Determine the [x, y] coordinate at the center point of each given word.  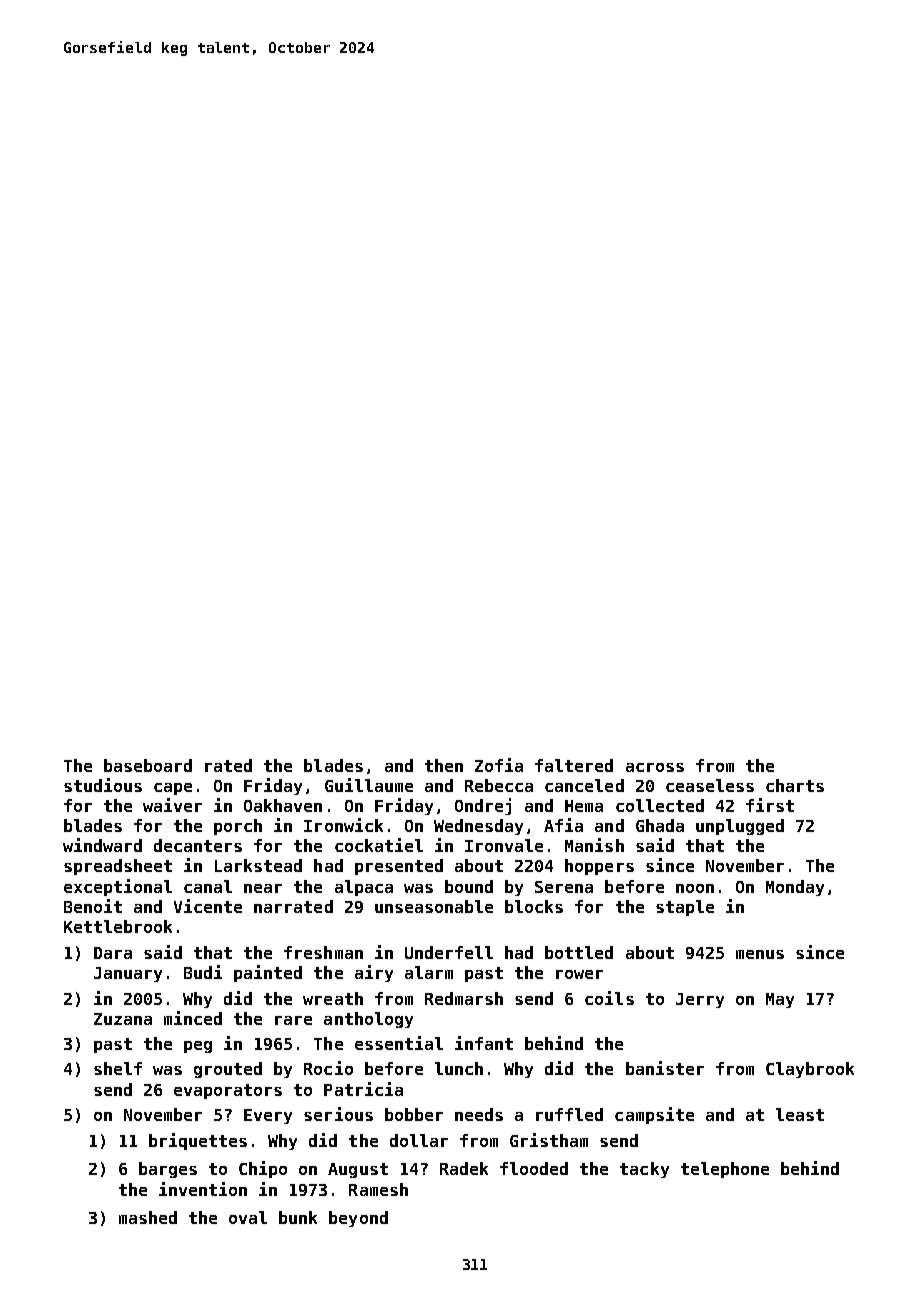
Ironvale [504, 845]
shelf [118, 1068]
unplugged [740, 827]
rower [579, 974]
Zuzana [123, 1019]
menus [760, 954]
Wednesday [478, 827]
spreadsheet [118, 867]
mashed [148, 1217]
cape [173, 789]
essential [399, 1043]
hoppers [599, 867]
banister [665, 1068]
